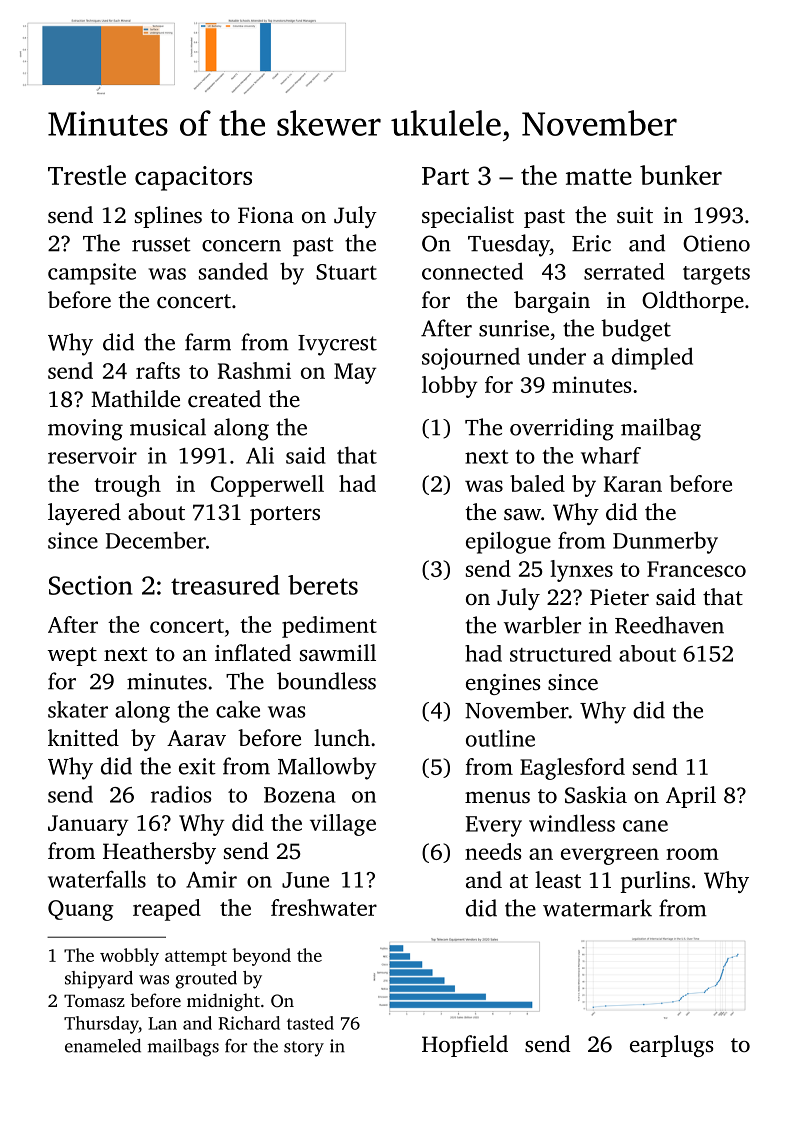  What do you see at coordinates (619, 597) in the screenshot?
I see `Pieter` at bounding box center [619, 597].
